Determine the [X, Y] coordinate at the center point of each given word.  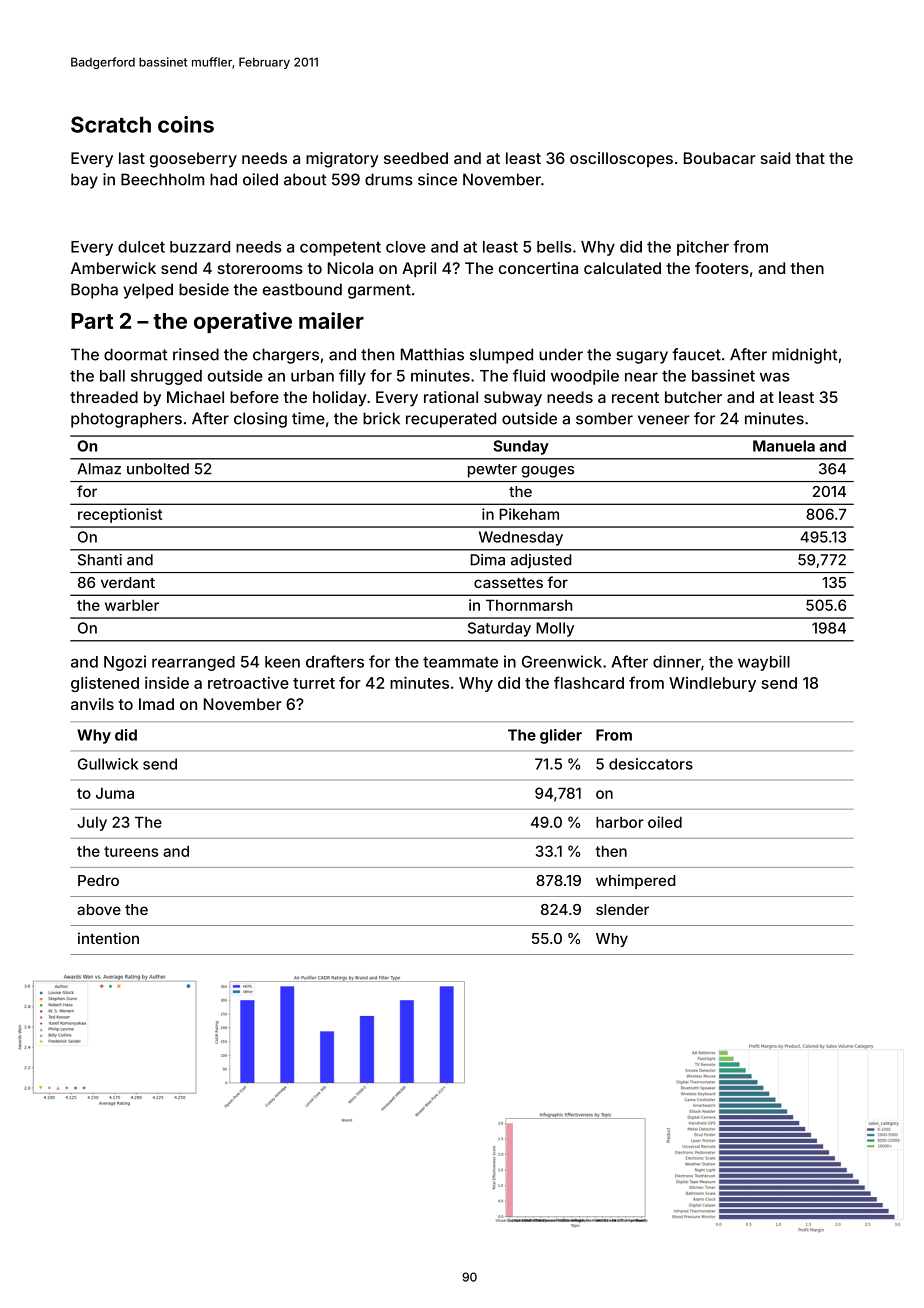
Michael [195, 397]
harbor [620, 822]
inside [167, 682]
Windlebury [712, 684]
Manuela [784, 446]
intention [108, 938]
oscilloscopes [621, 159]
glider [561, 736]
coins [186, 124]
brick [381, 418]
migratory [342, 160]
